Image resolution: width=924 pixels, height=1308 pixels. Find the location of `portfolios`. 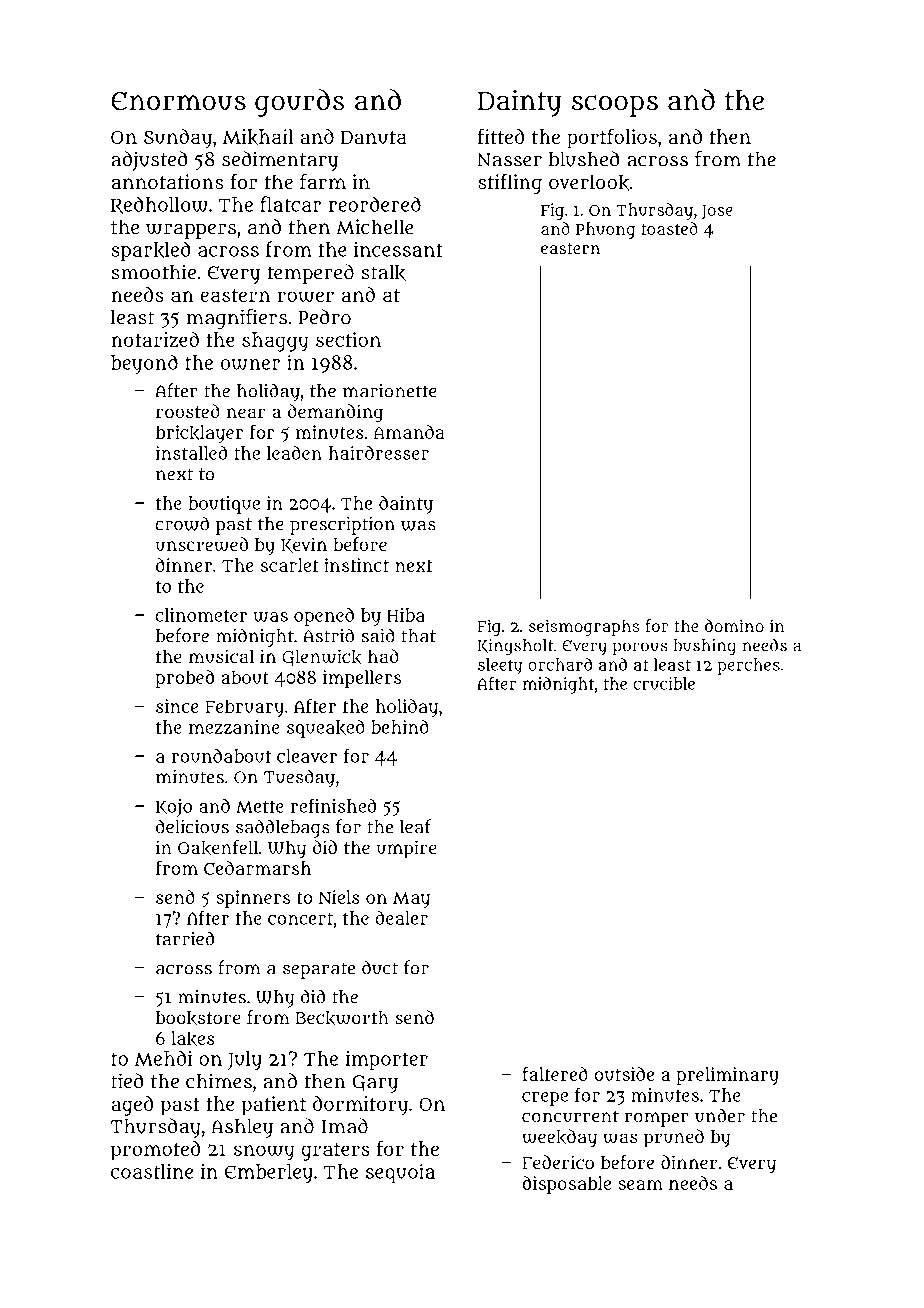

portfolios is located at coordinates (612, 138).
